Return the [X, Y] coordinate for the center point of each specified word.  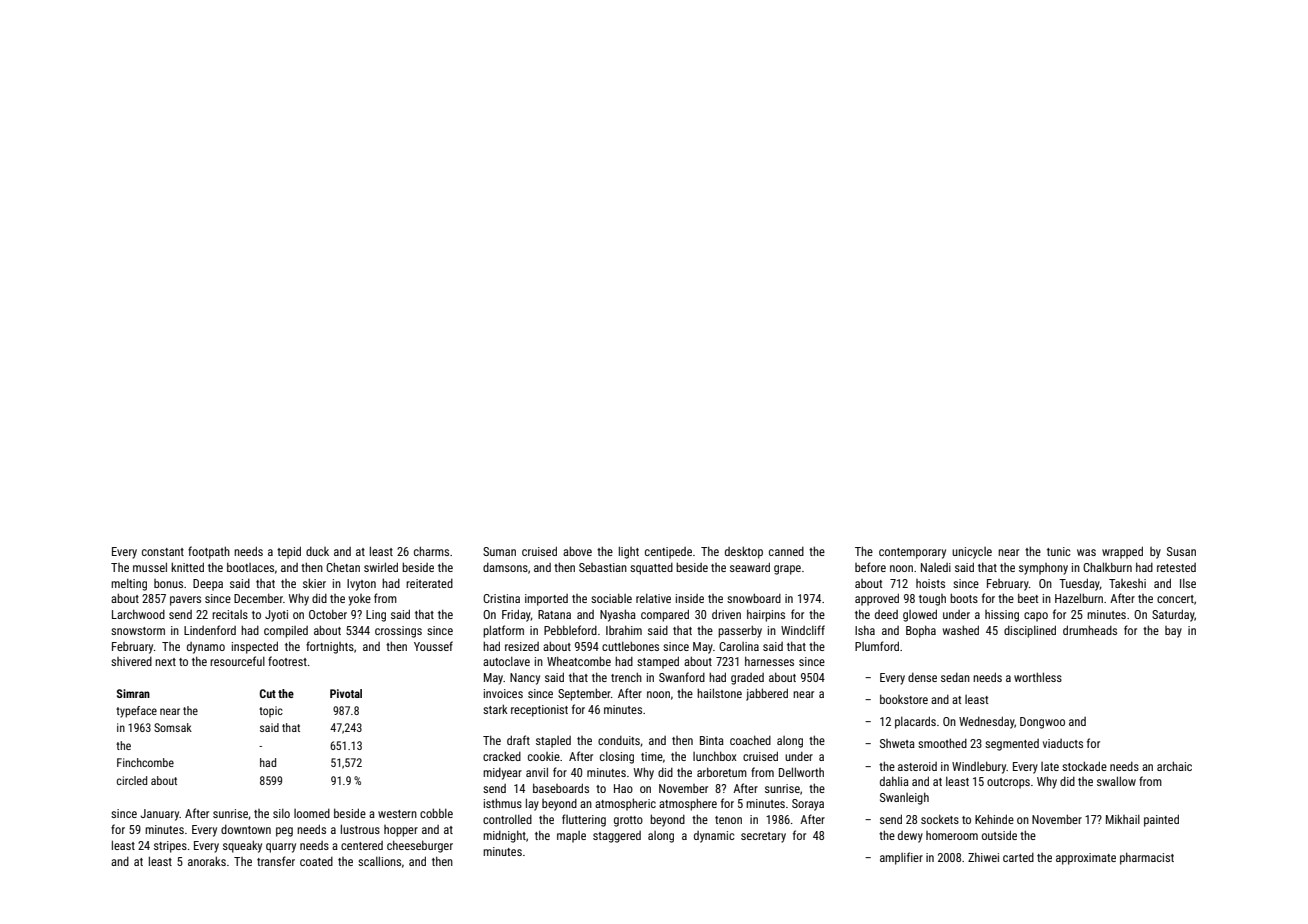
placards [915, 722]
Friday [516, 615]
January [160, 815]
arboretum [722, 772]
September [584, 694]
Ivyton [361, 585]
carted [1018, 857]
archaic [1174, 766]
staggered [617, 837]
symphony [1043, 569]
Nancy [525, 679]
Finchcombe [145, 762]
